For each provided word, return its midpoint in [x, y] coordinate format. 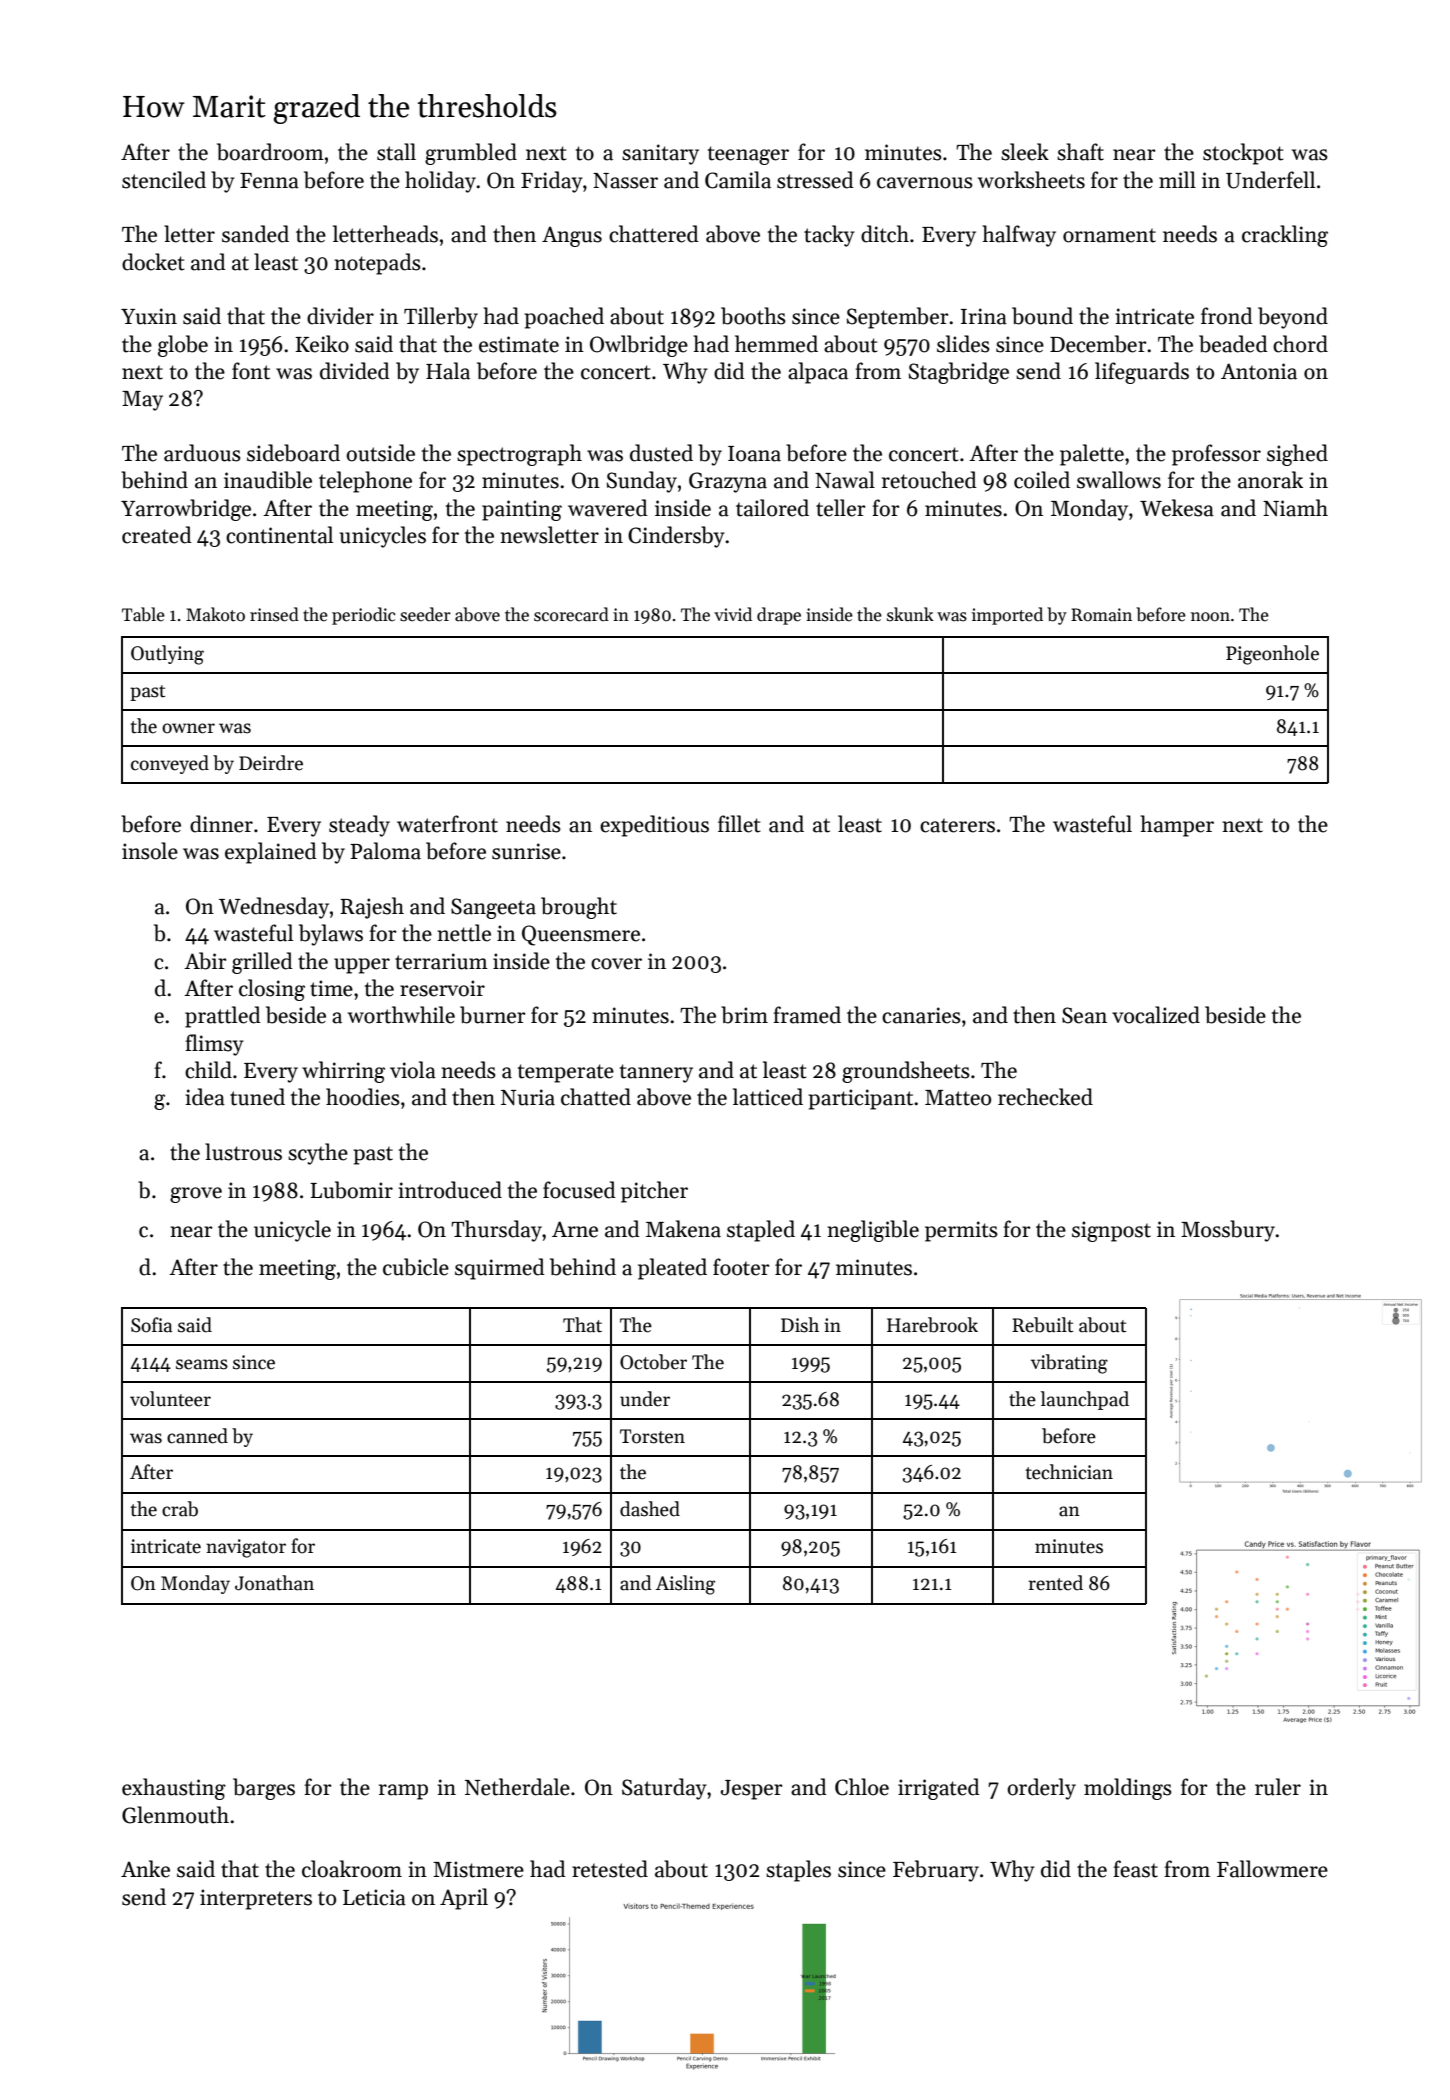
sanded [255, 234]
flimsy [214, 1045]
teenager [748, 155]
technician [1069, 1472]
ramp [403, 1792]
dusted [661, 453]
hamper [1177, 826]
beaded [1233, 344]
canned [197, 1436]
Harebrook [932, 1325]
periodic [364, 616]
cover [616, 964]
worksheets [1031, 180]
